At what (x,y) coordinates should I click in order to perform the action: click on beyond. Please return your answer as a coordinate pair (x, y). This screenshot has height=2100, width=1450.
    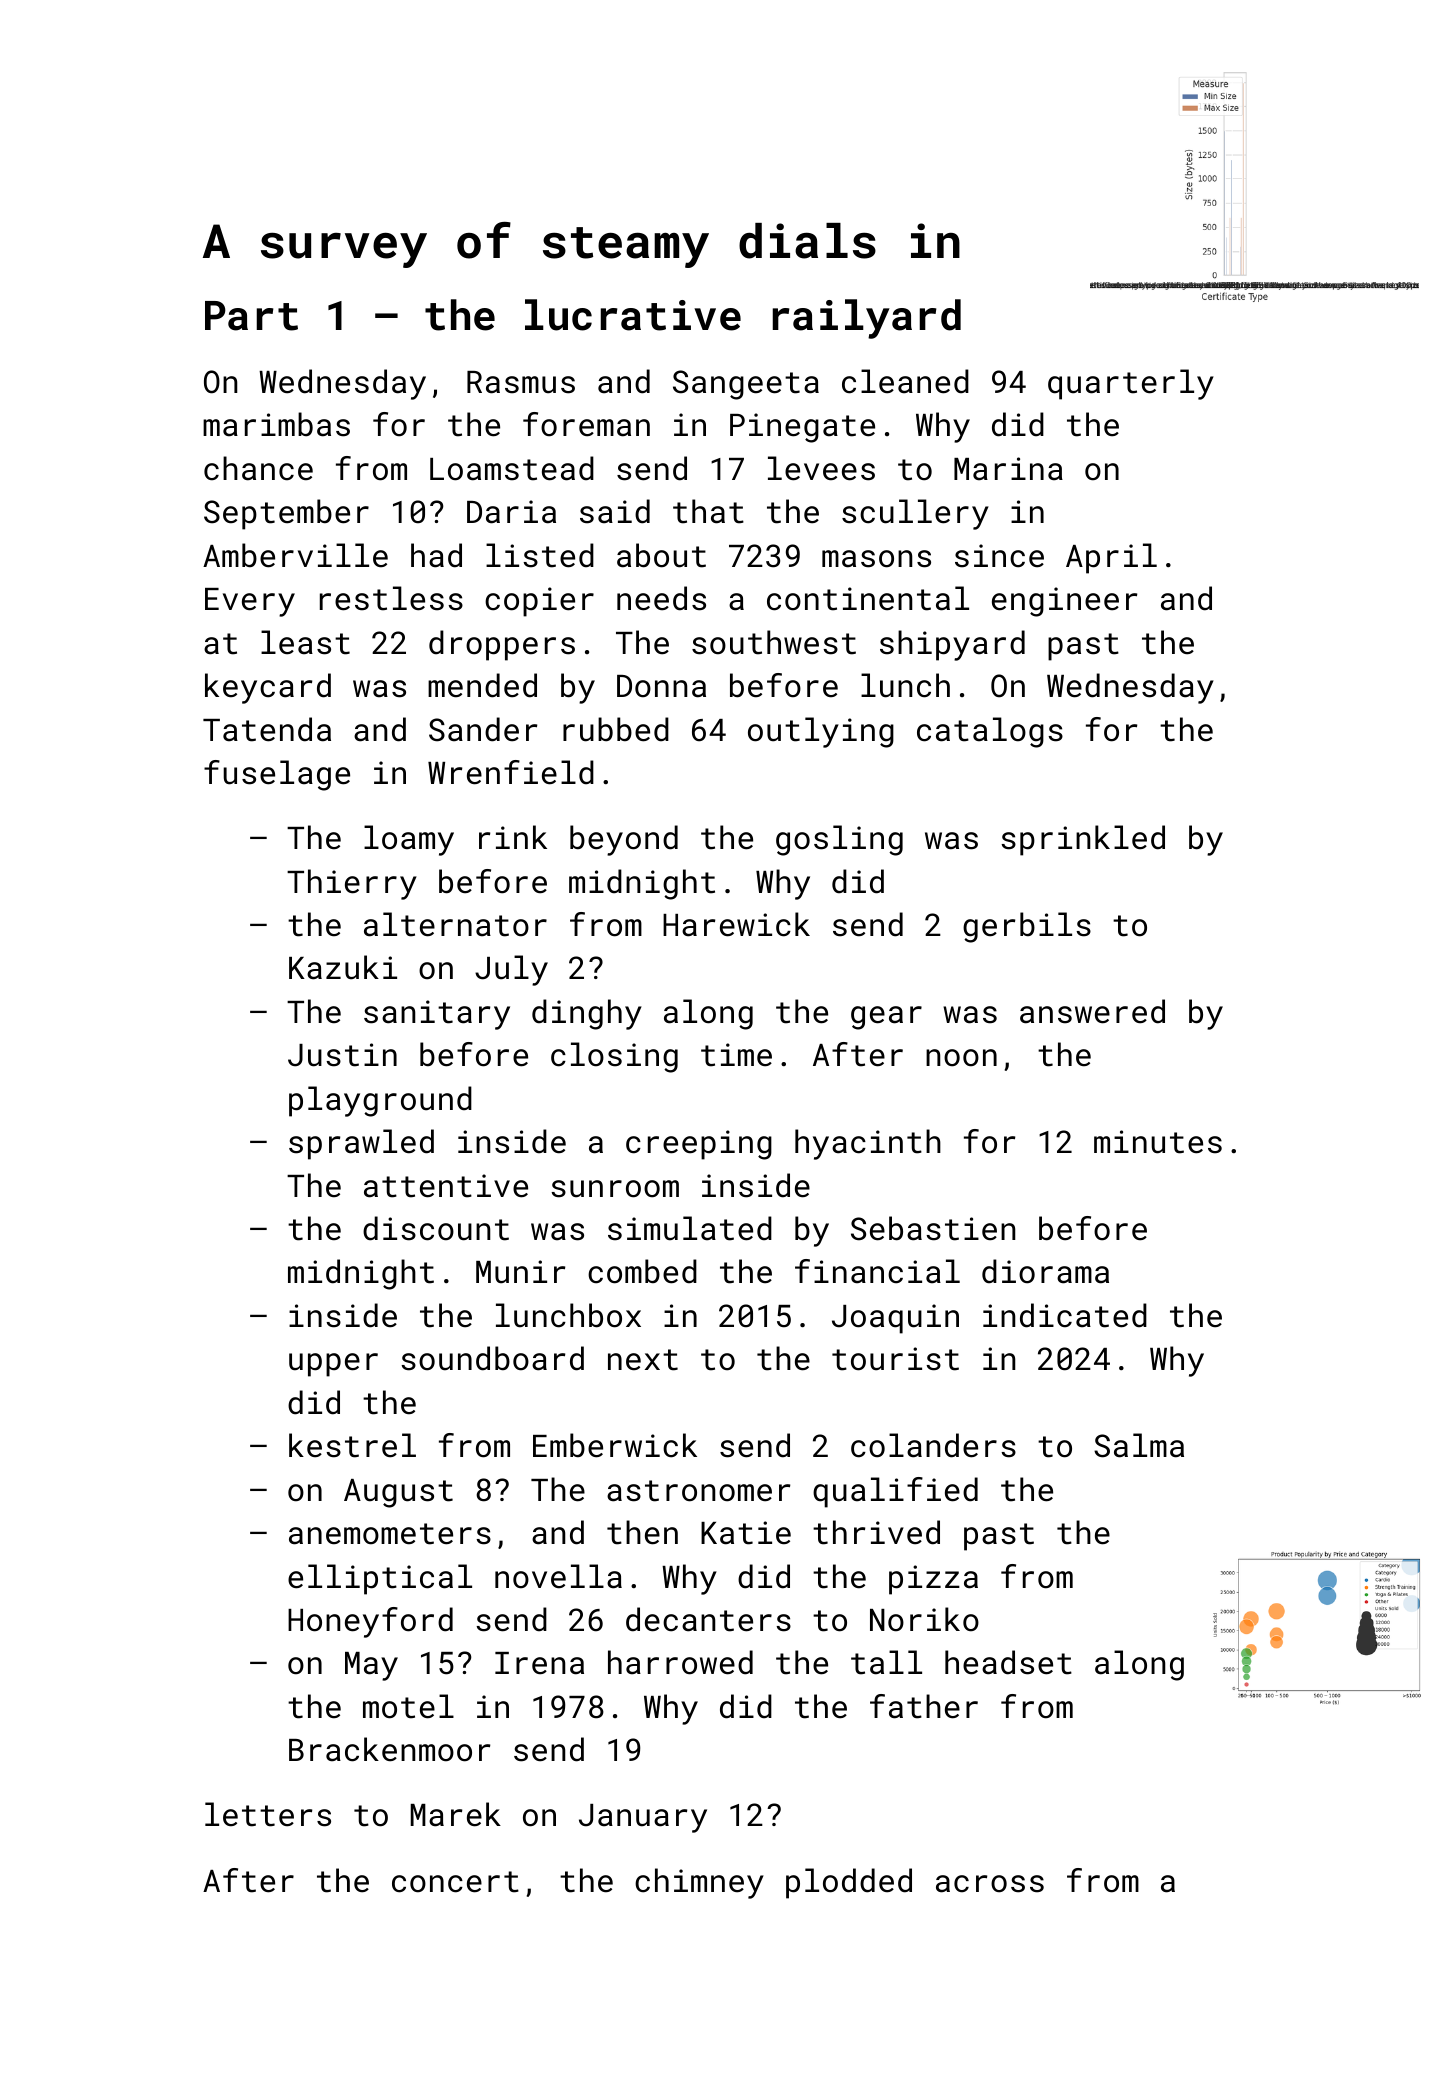
    Looking at the image, I should click on (624, 840).
